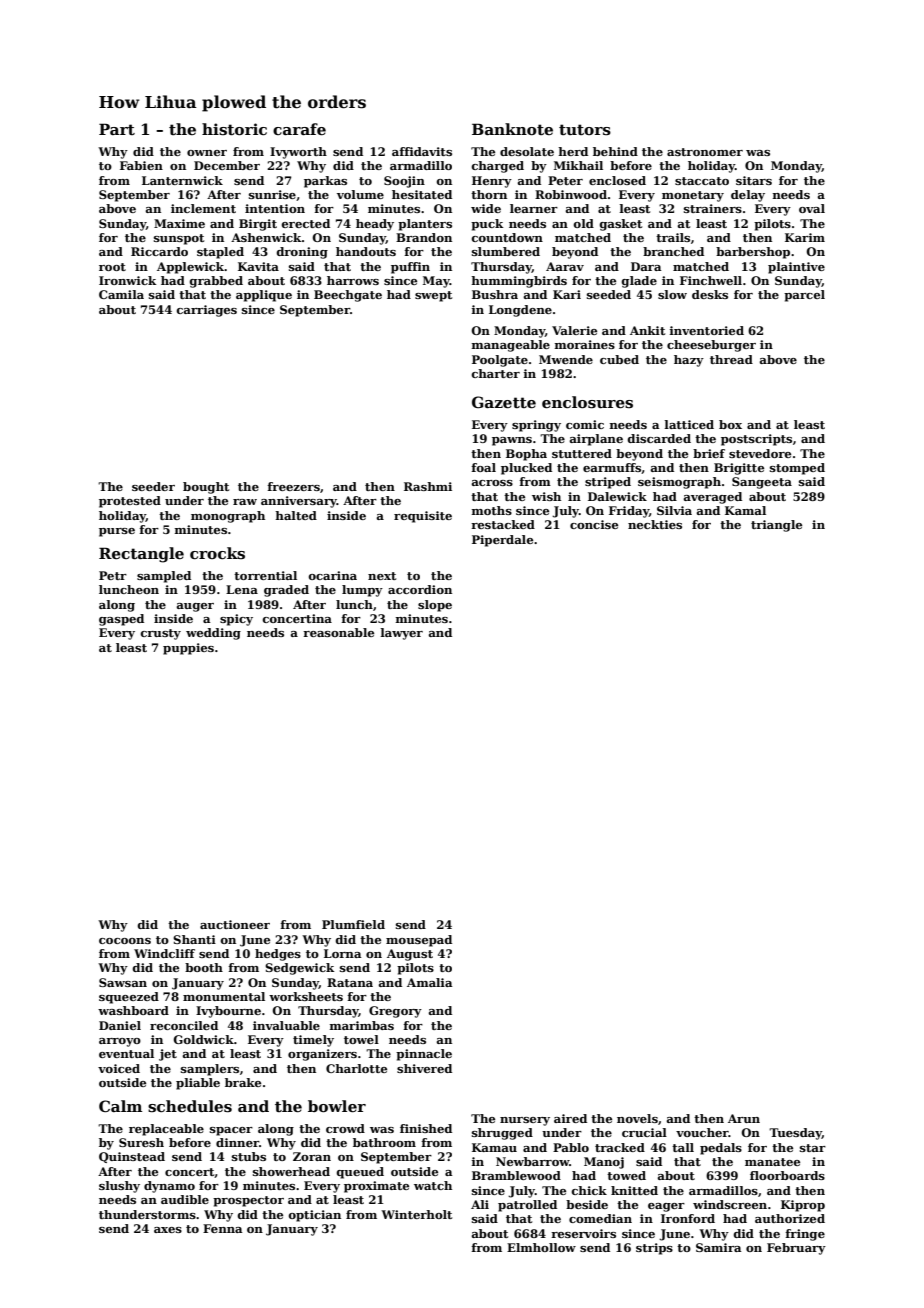  I want to click on triangle, so click(776, 526).
